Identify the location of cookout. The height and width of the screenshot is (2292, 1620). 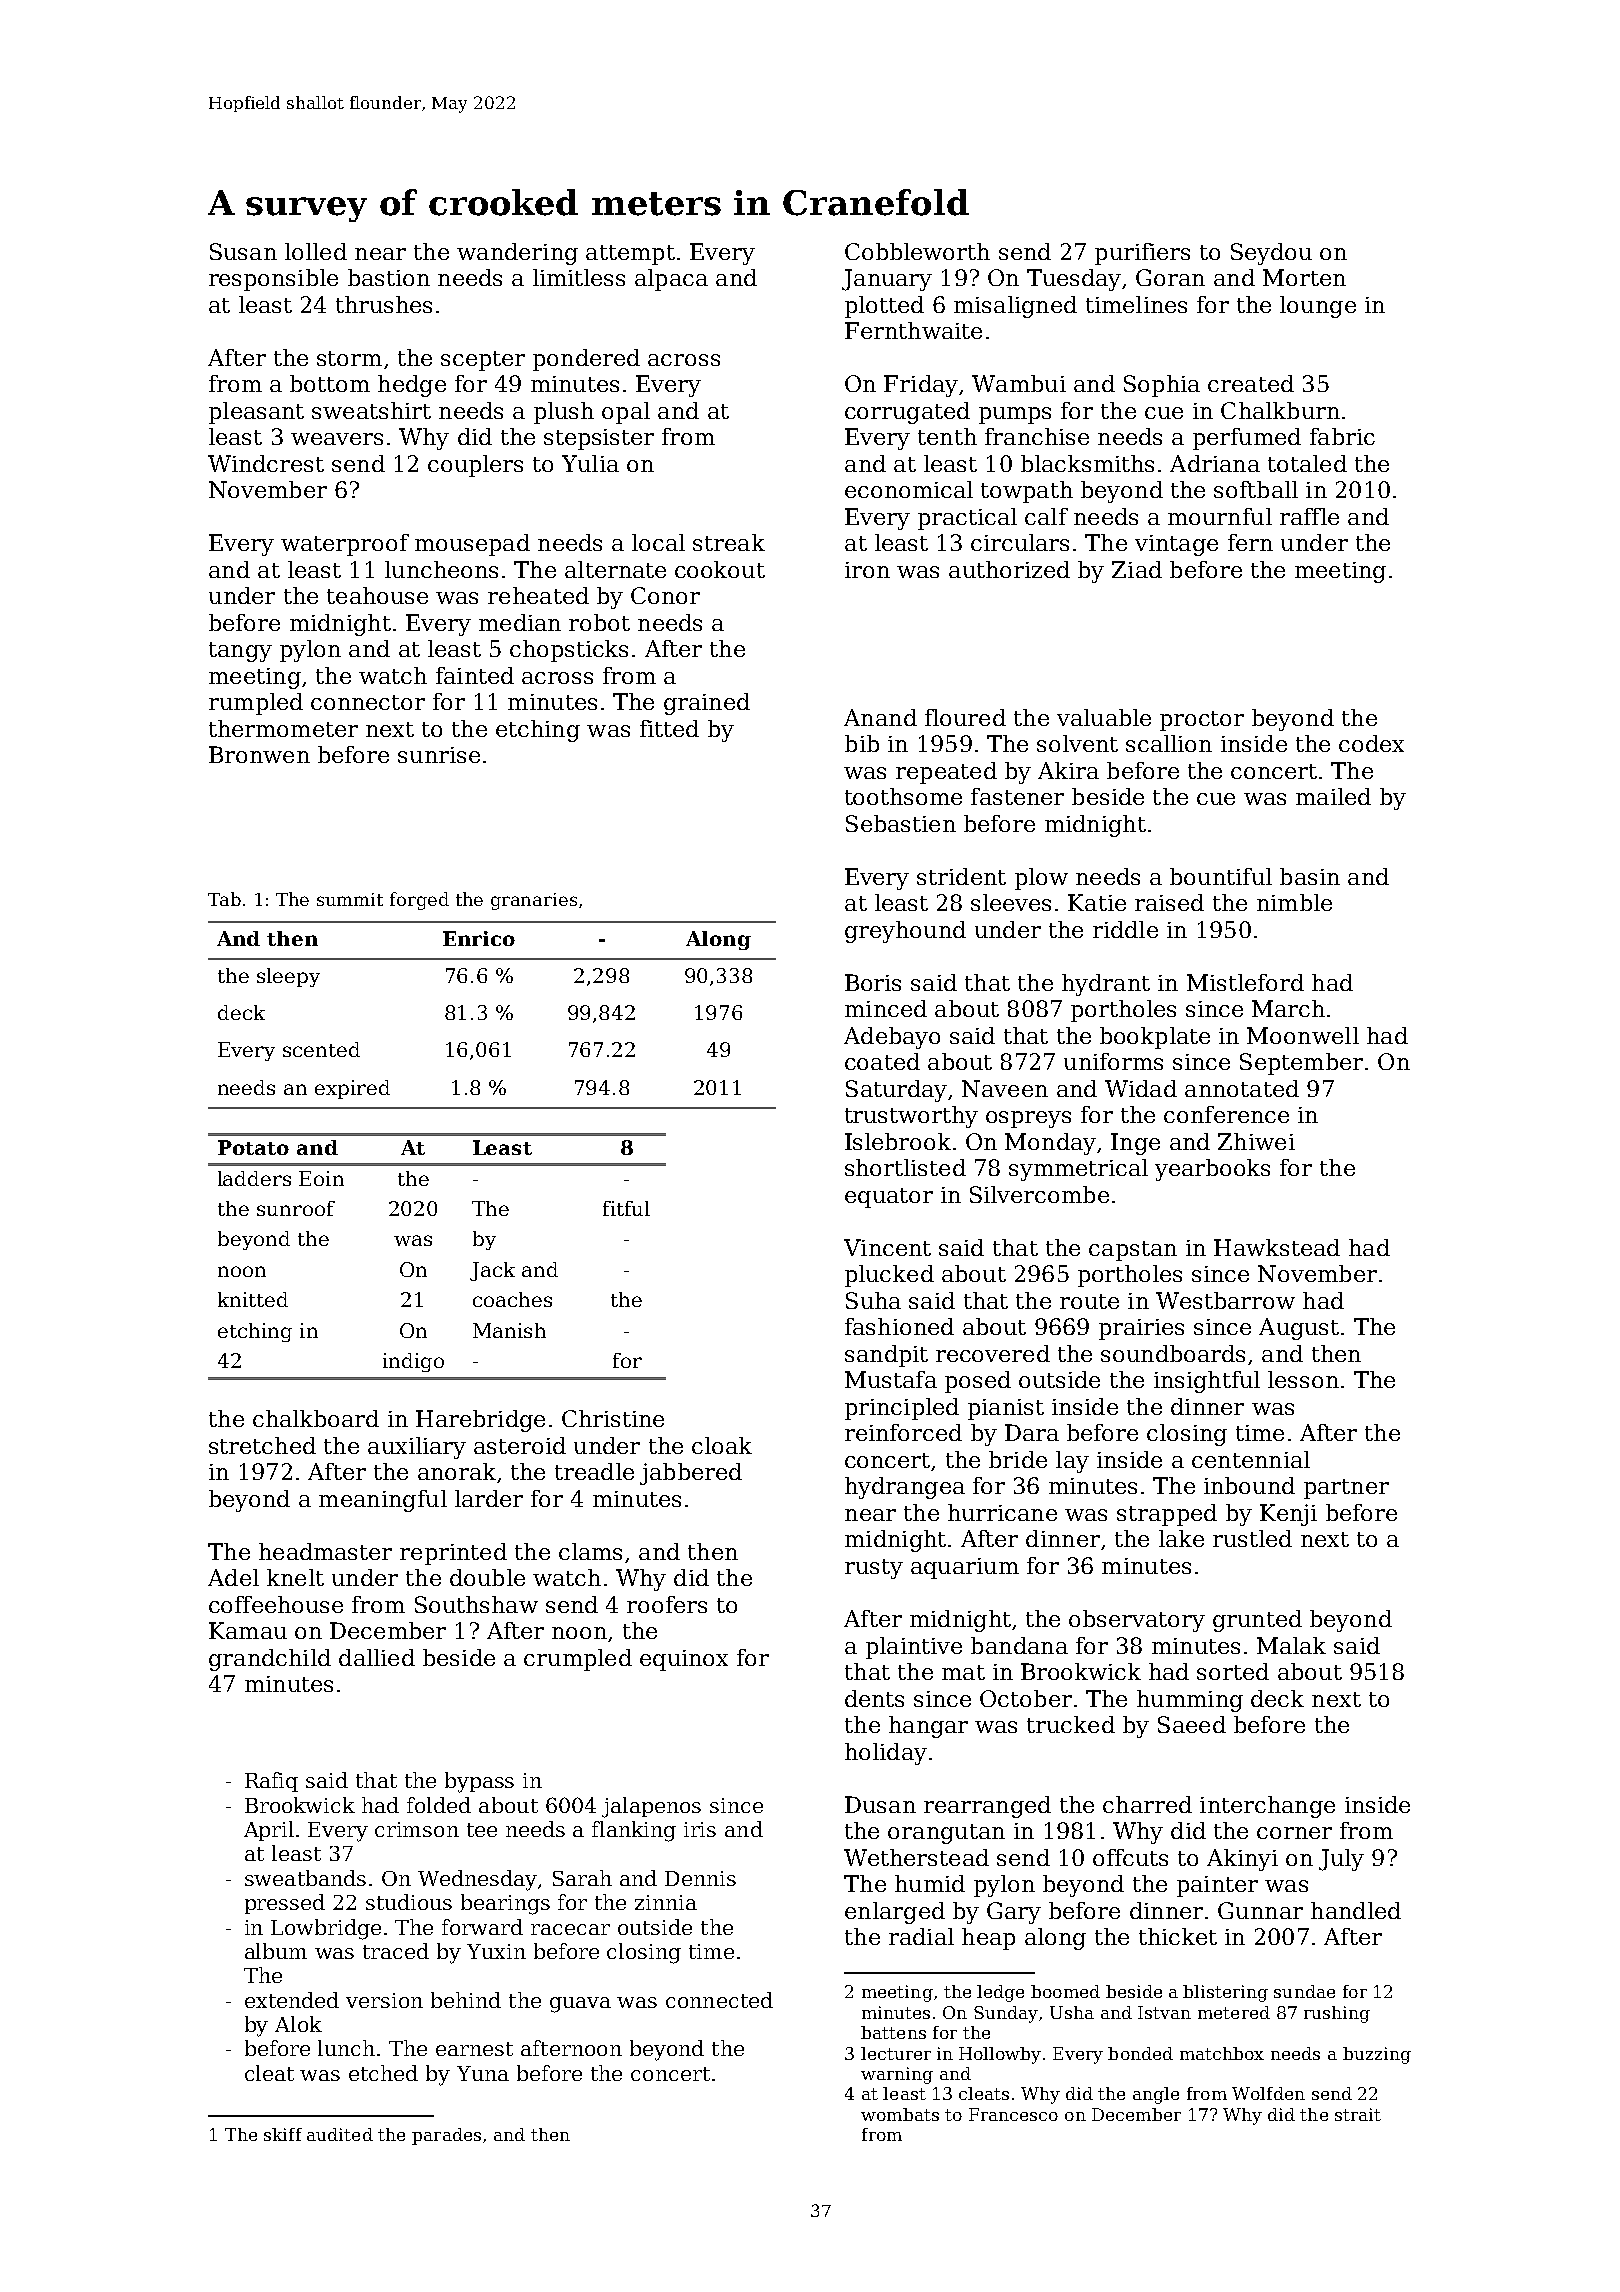
(720, 569).
